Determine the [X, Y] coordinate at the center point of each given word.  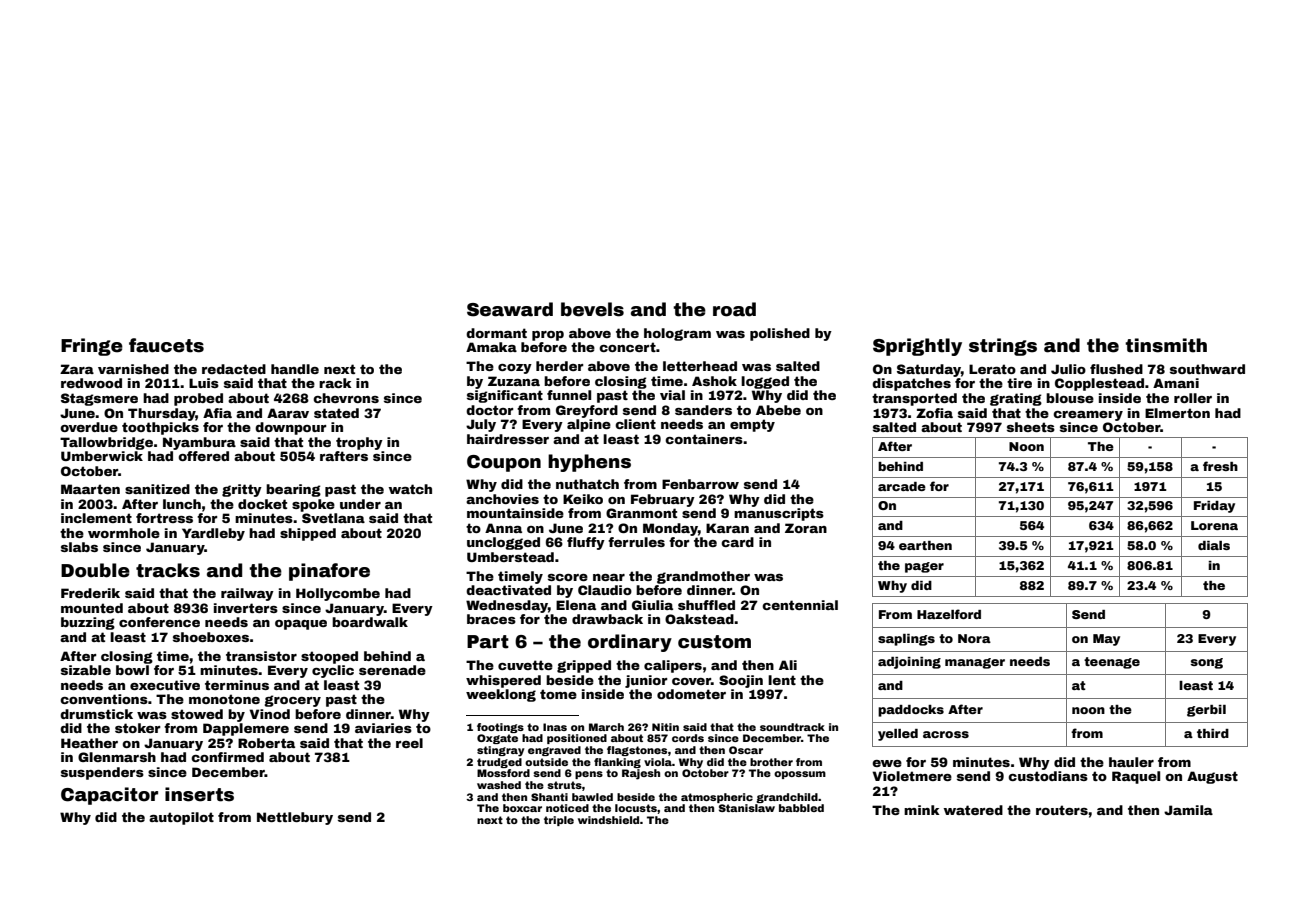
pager [924, 567]
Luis [204, 383]
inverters [246, 608]
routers [1062, 810]
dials [1214, 545]
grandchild [787, 798]
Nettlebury [295, 818]
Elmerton [1177, 413]
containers [704, 439]
